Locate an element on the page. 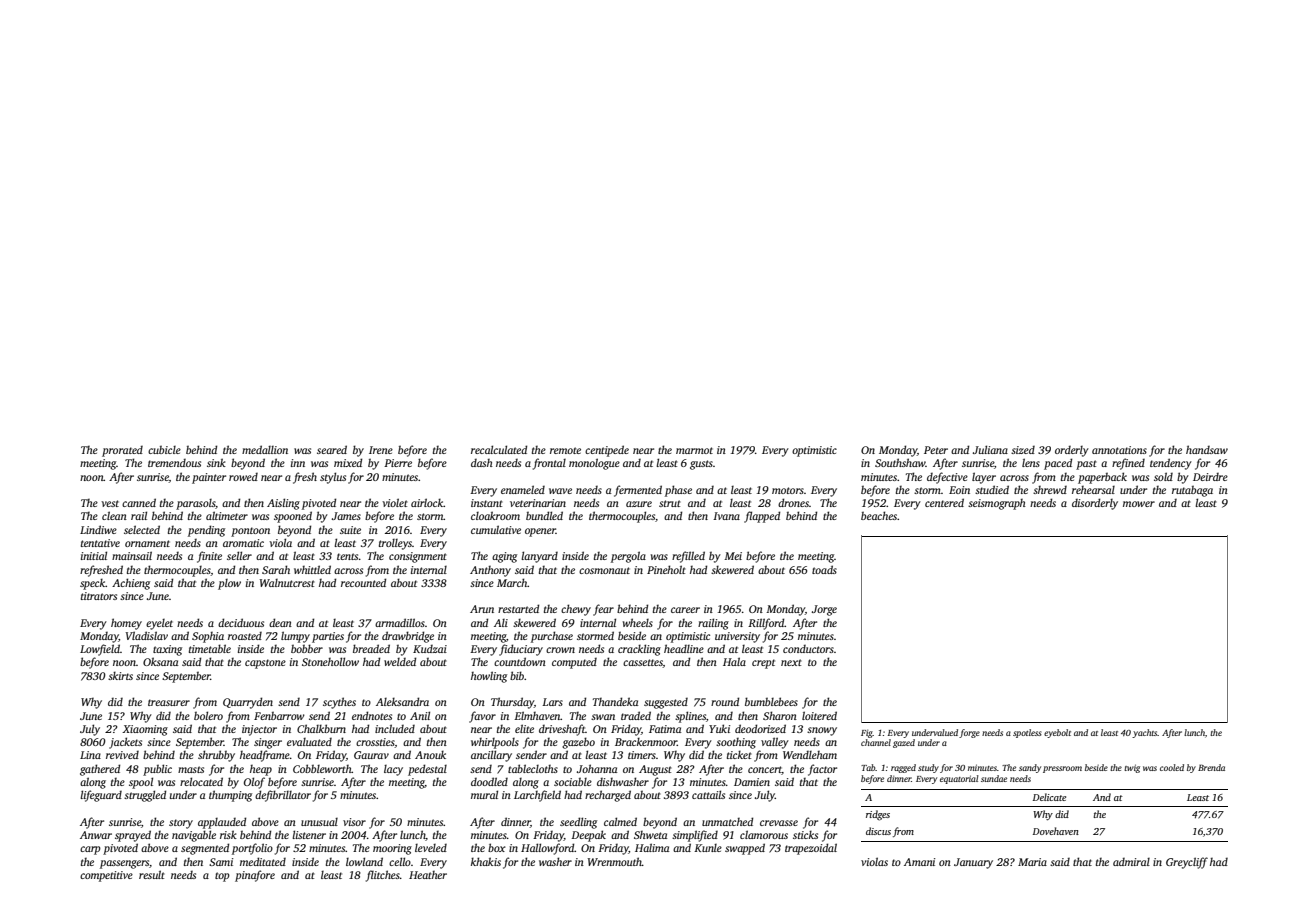 The image size is (1308, 924). treasurer is located at coordinates (169, 702).
